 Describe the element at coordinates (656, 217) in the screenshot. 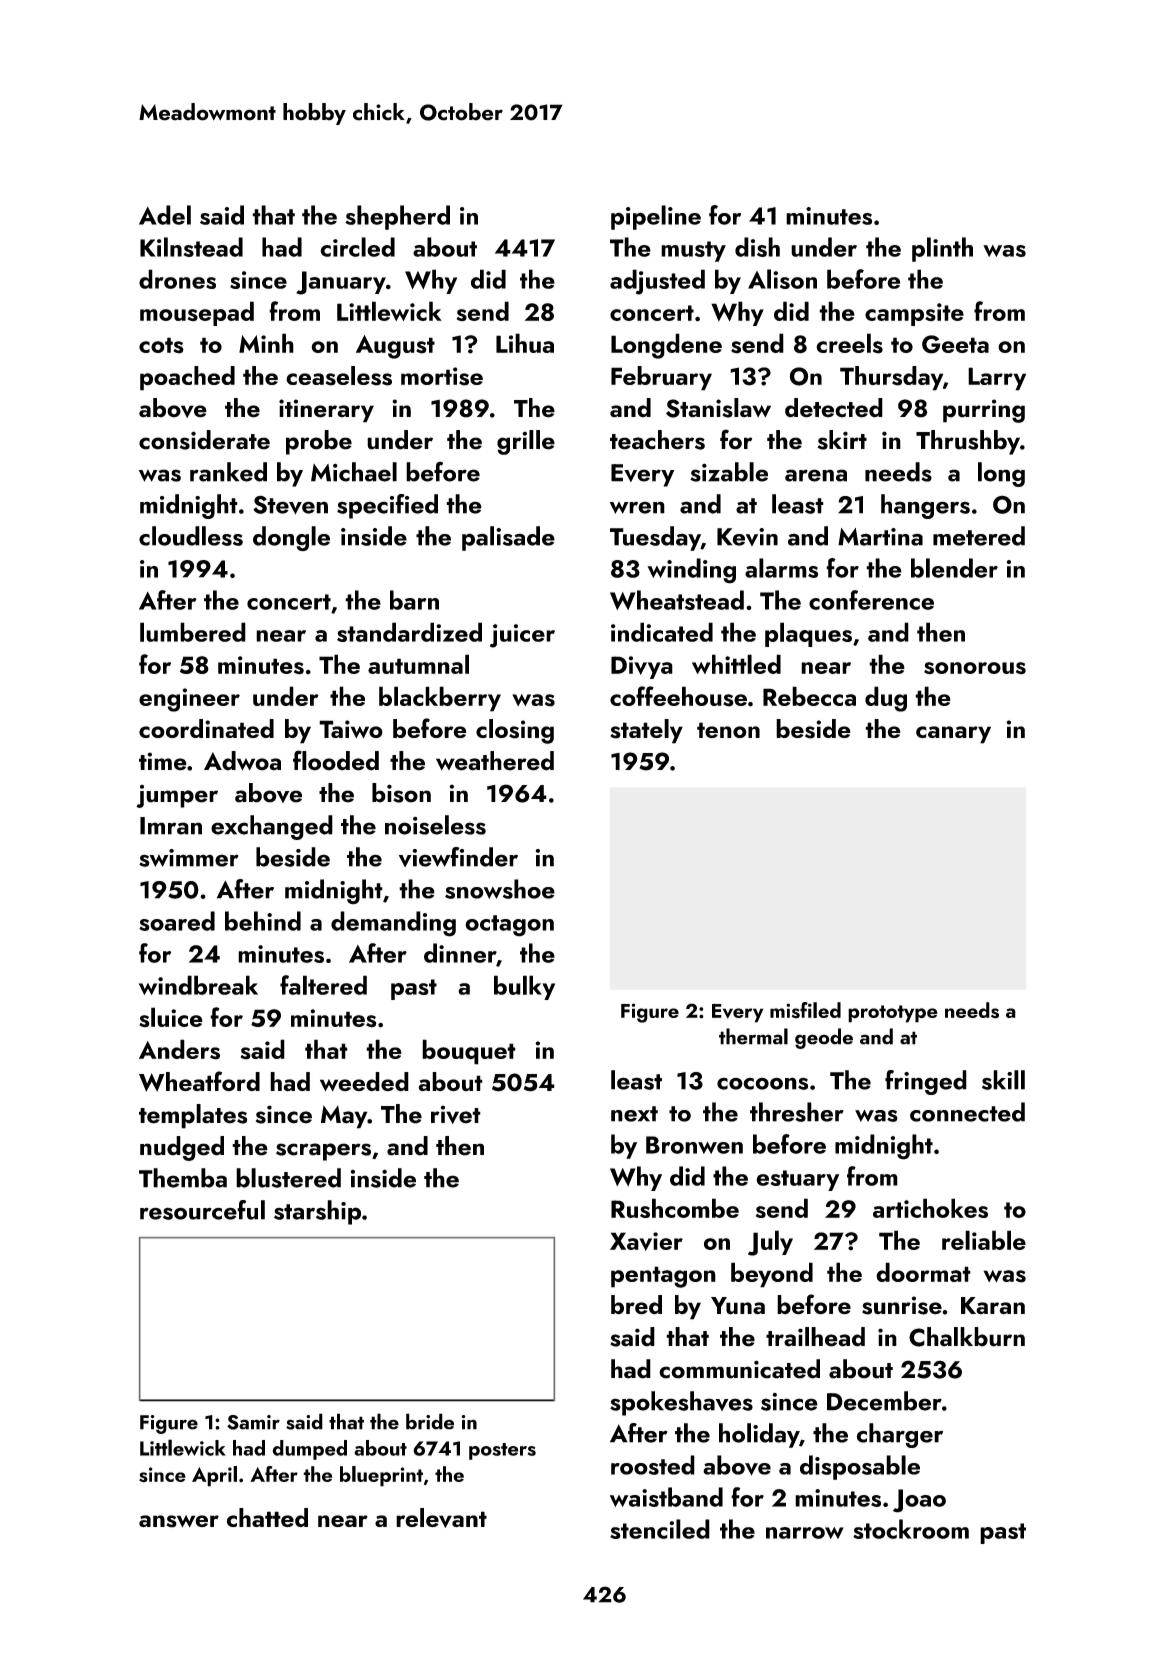

I see `pipeline` at that location.
